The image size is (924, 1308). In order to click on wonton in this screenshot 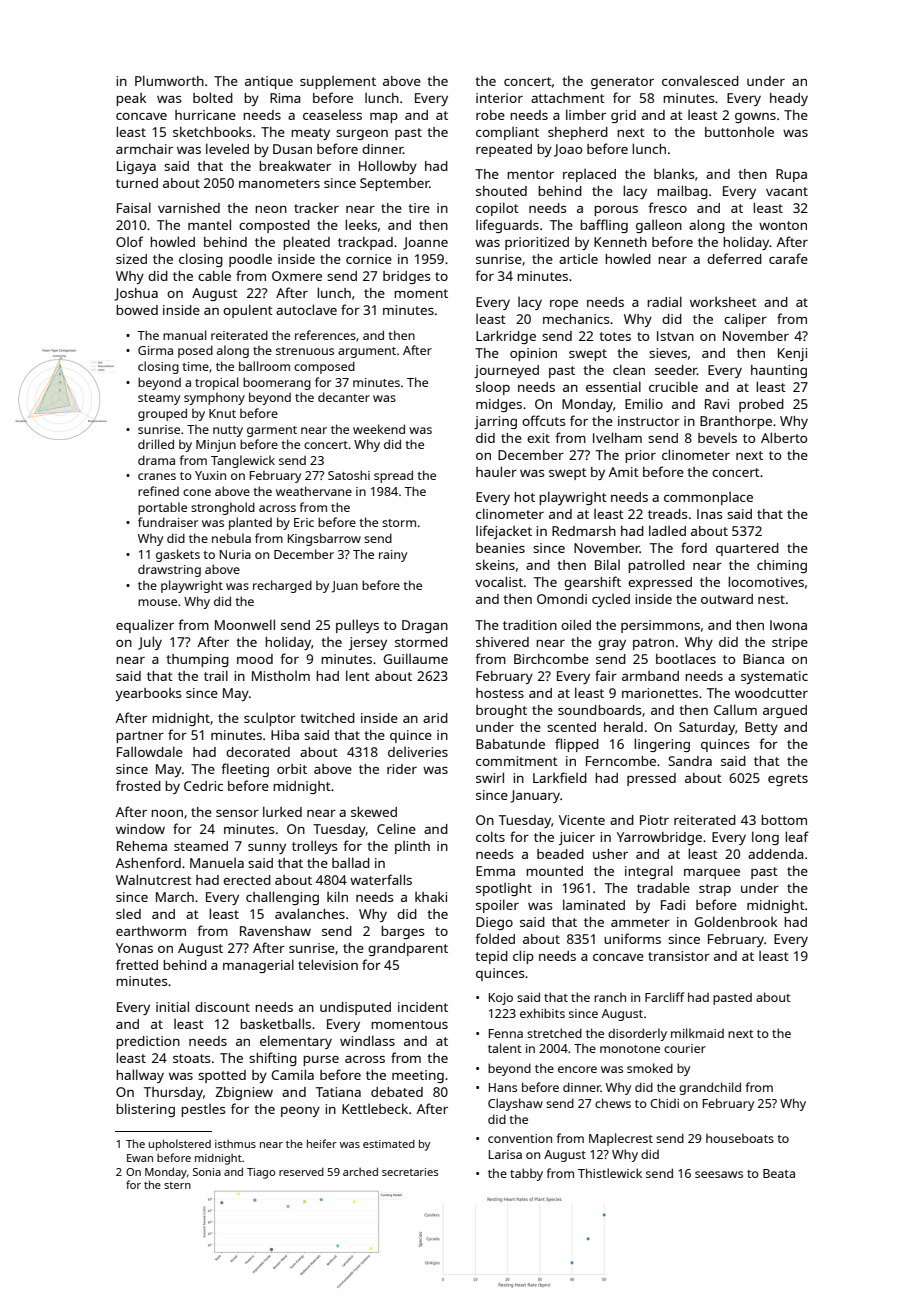, I will do `click(783, 225)`.
